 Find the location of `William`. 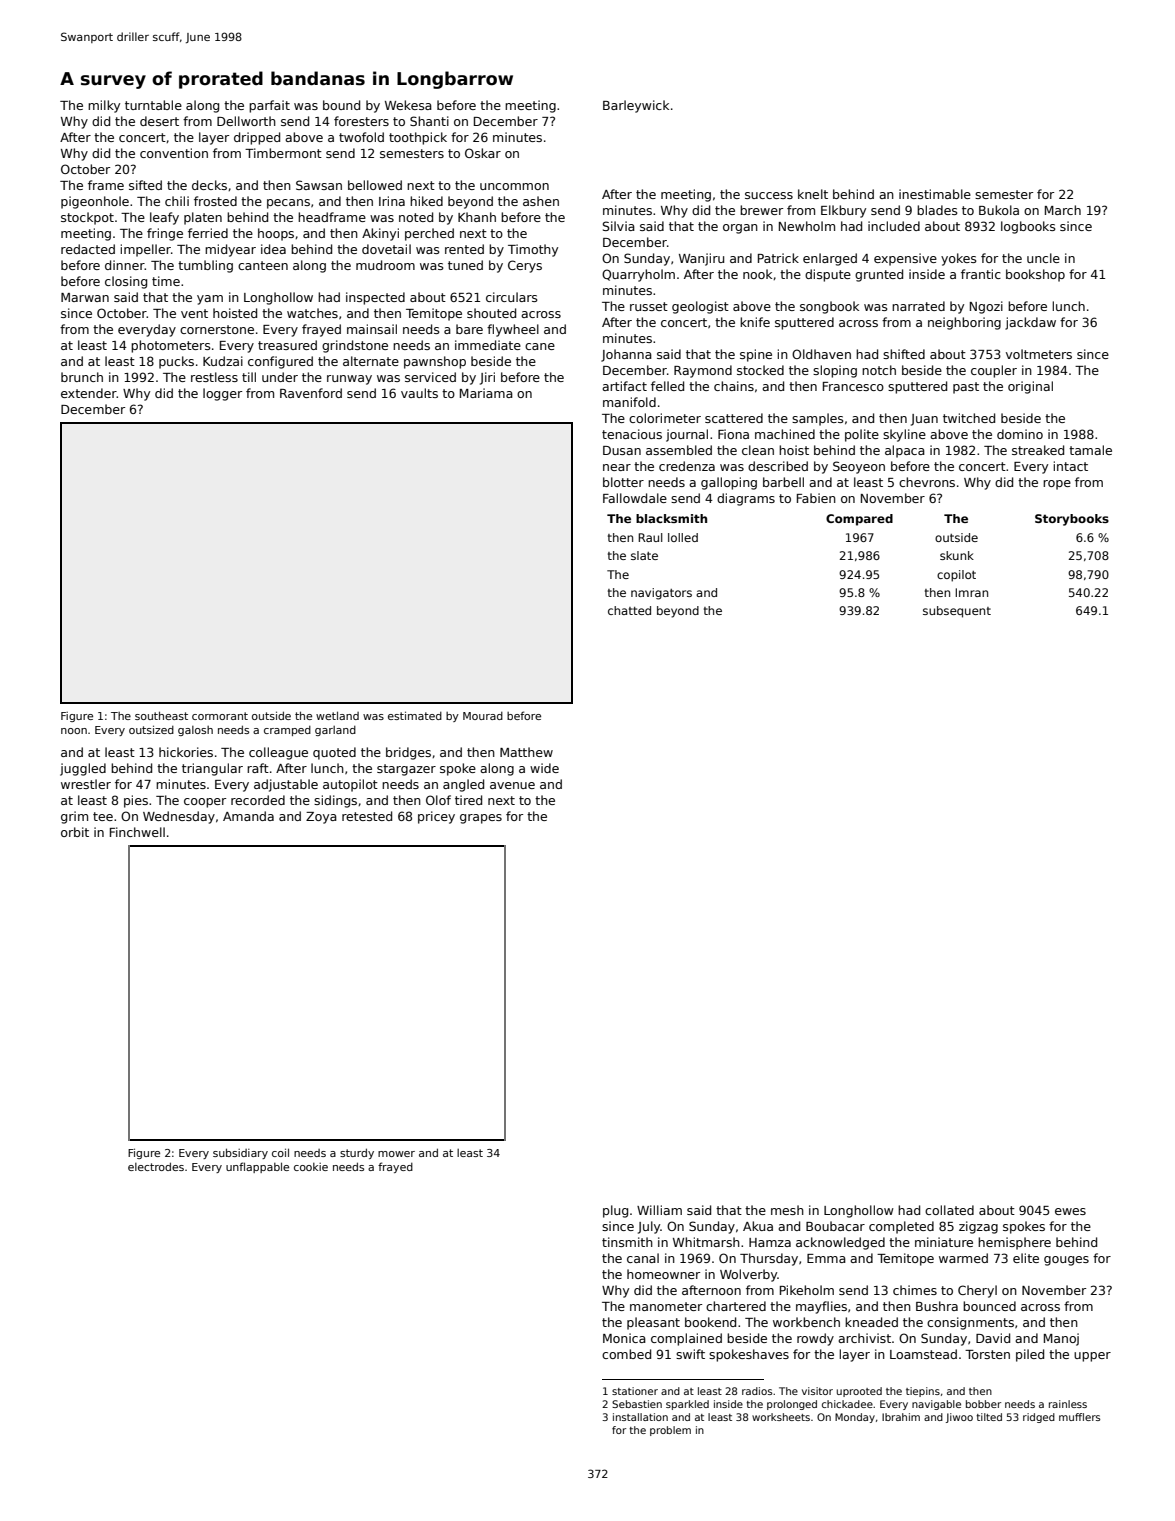

William is located at coordinates (659, 1210).
